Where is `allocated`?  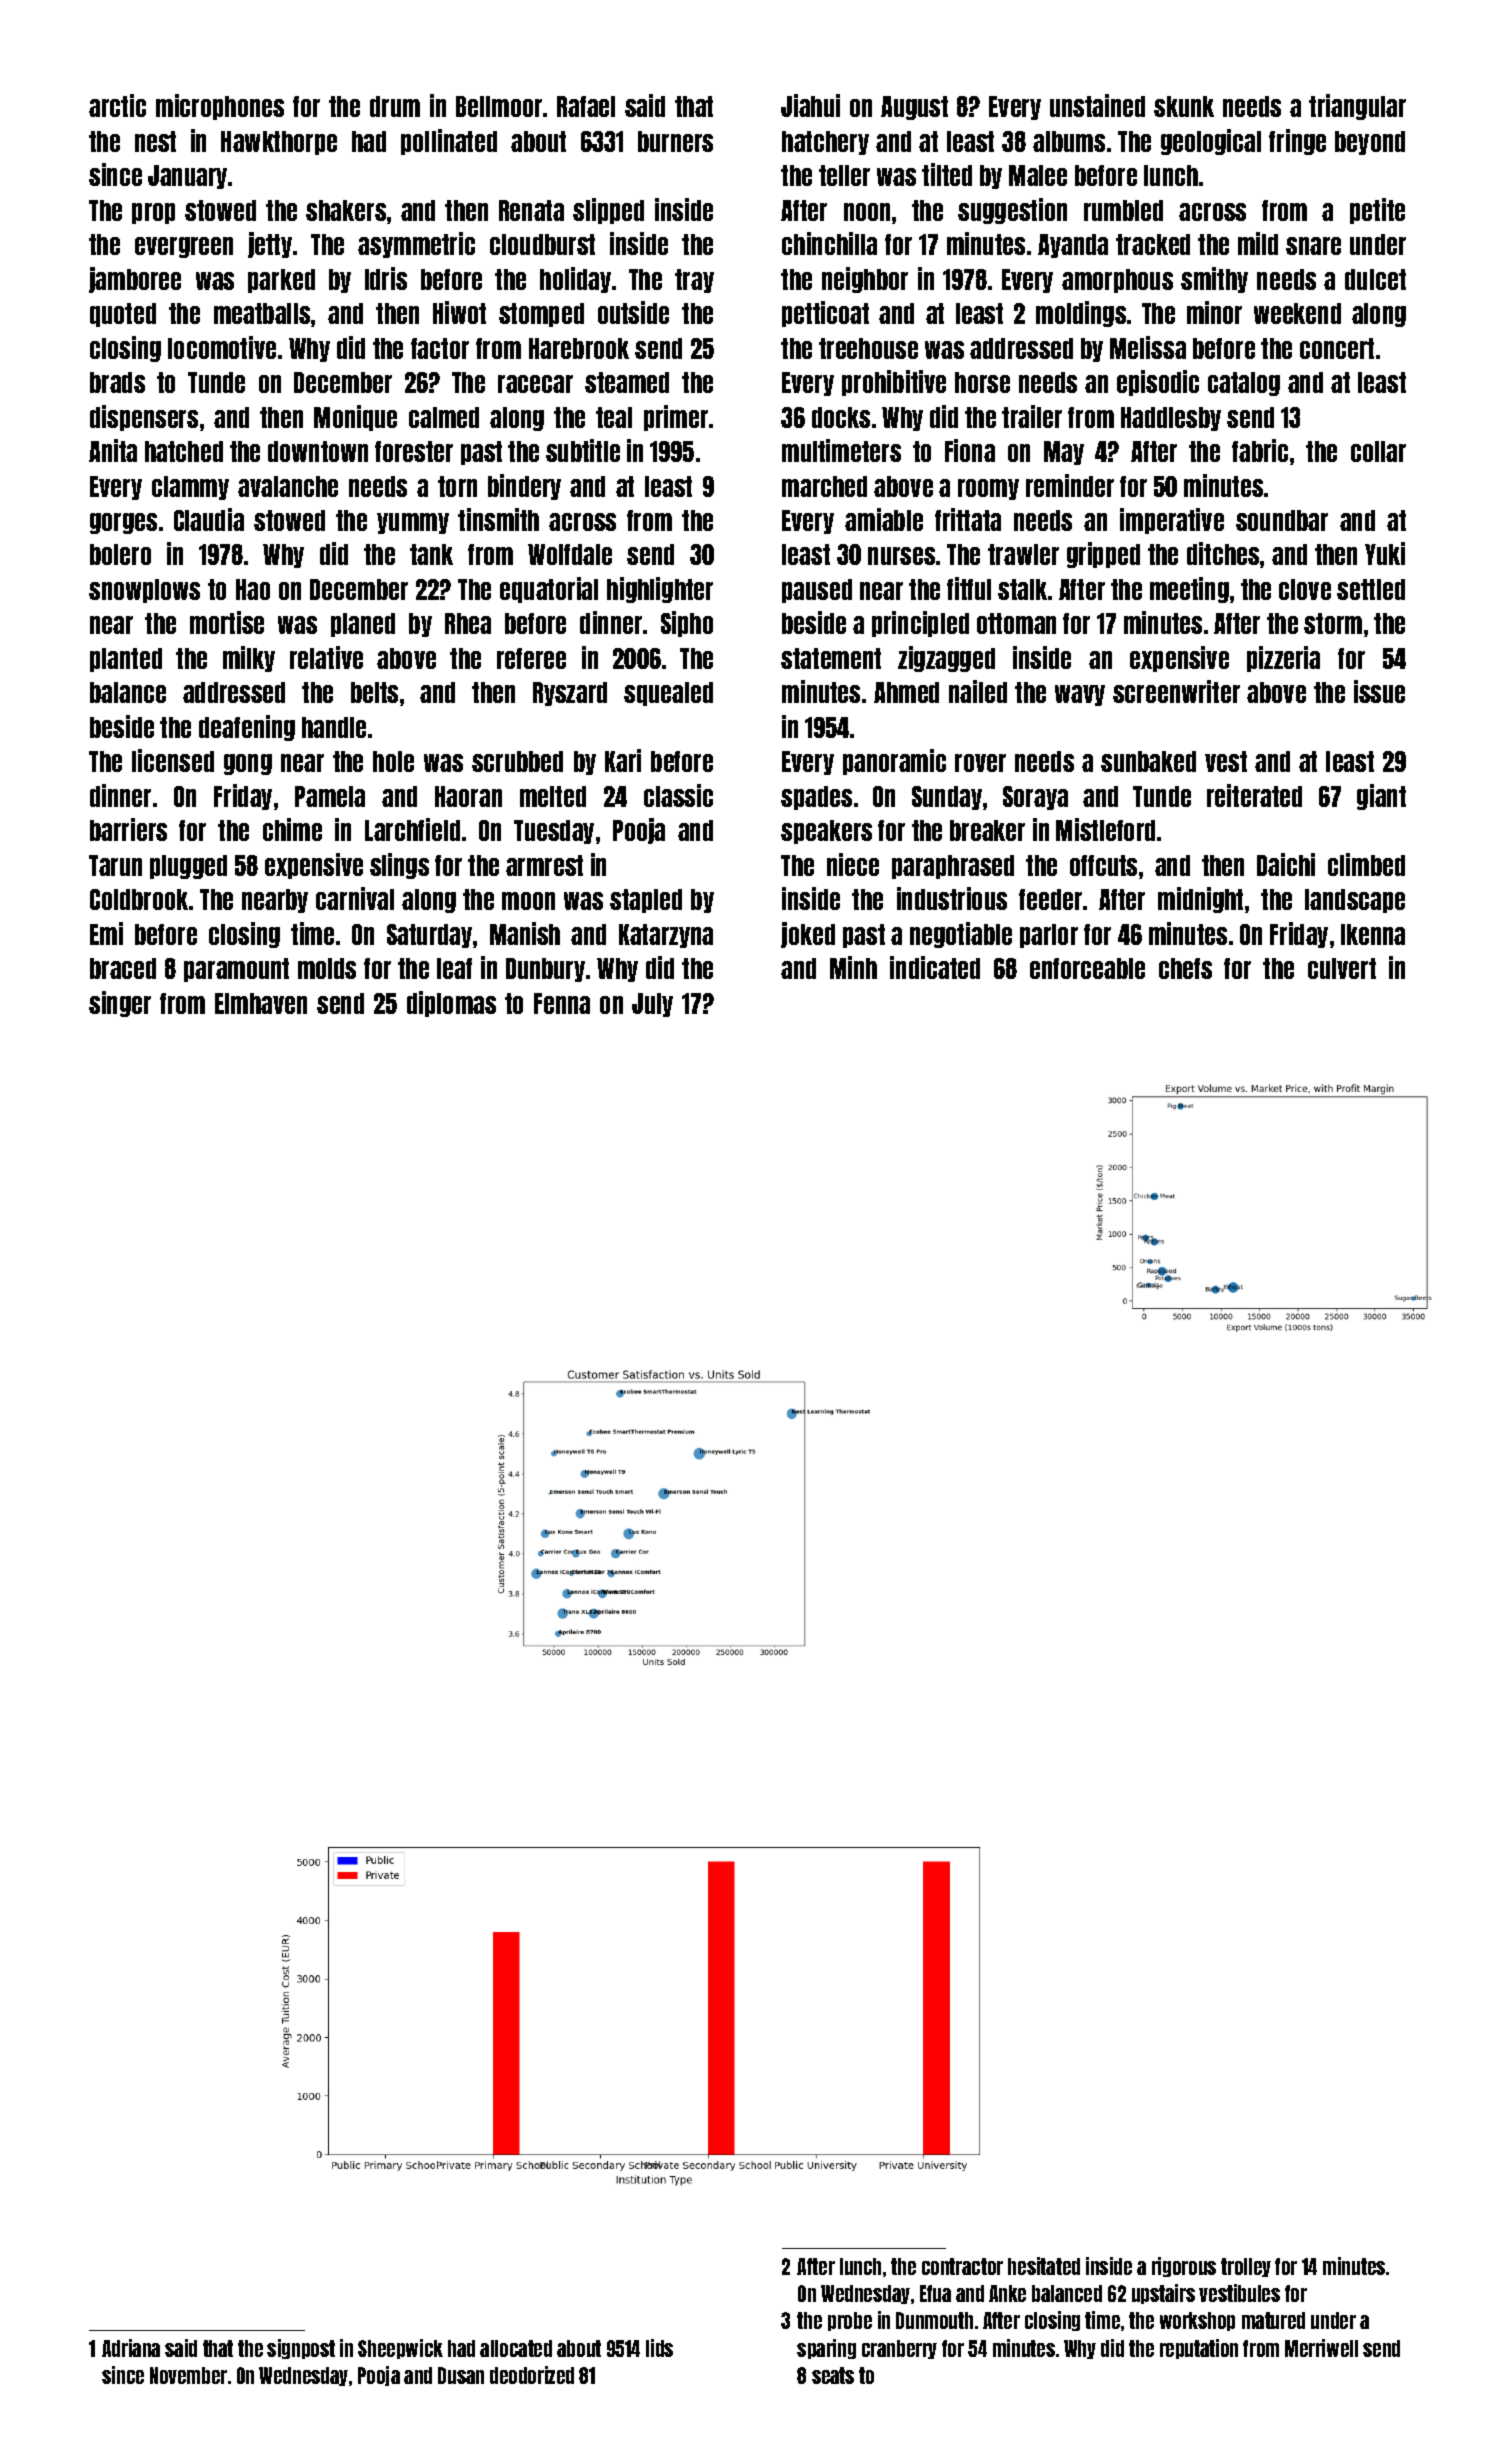 allocated is located at coordinates (516, 2348).
